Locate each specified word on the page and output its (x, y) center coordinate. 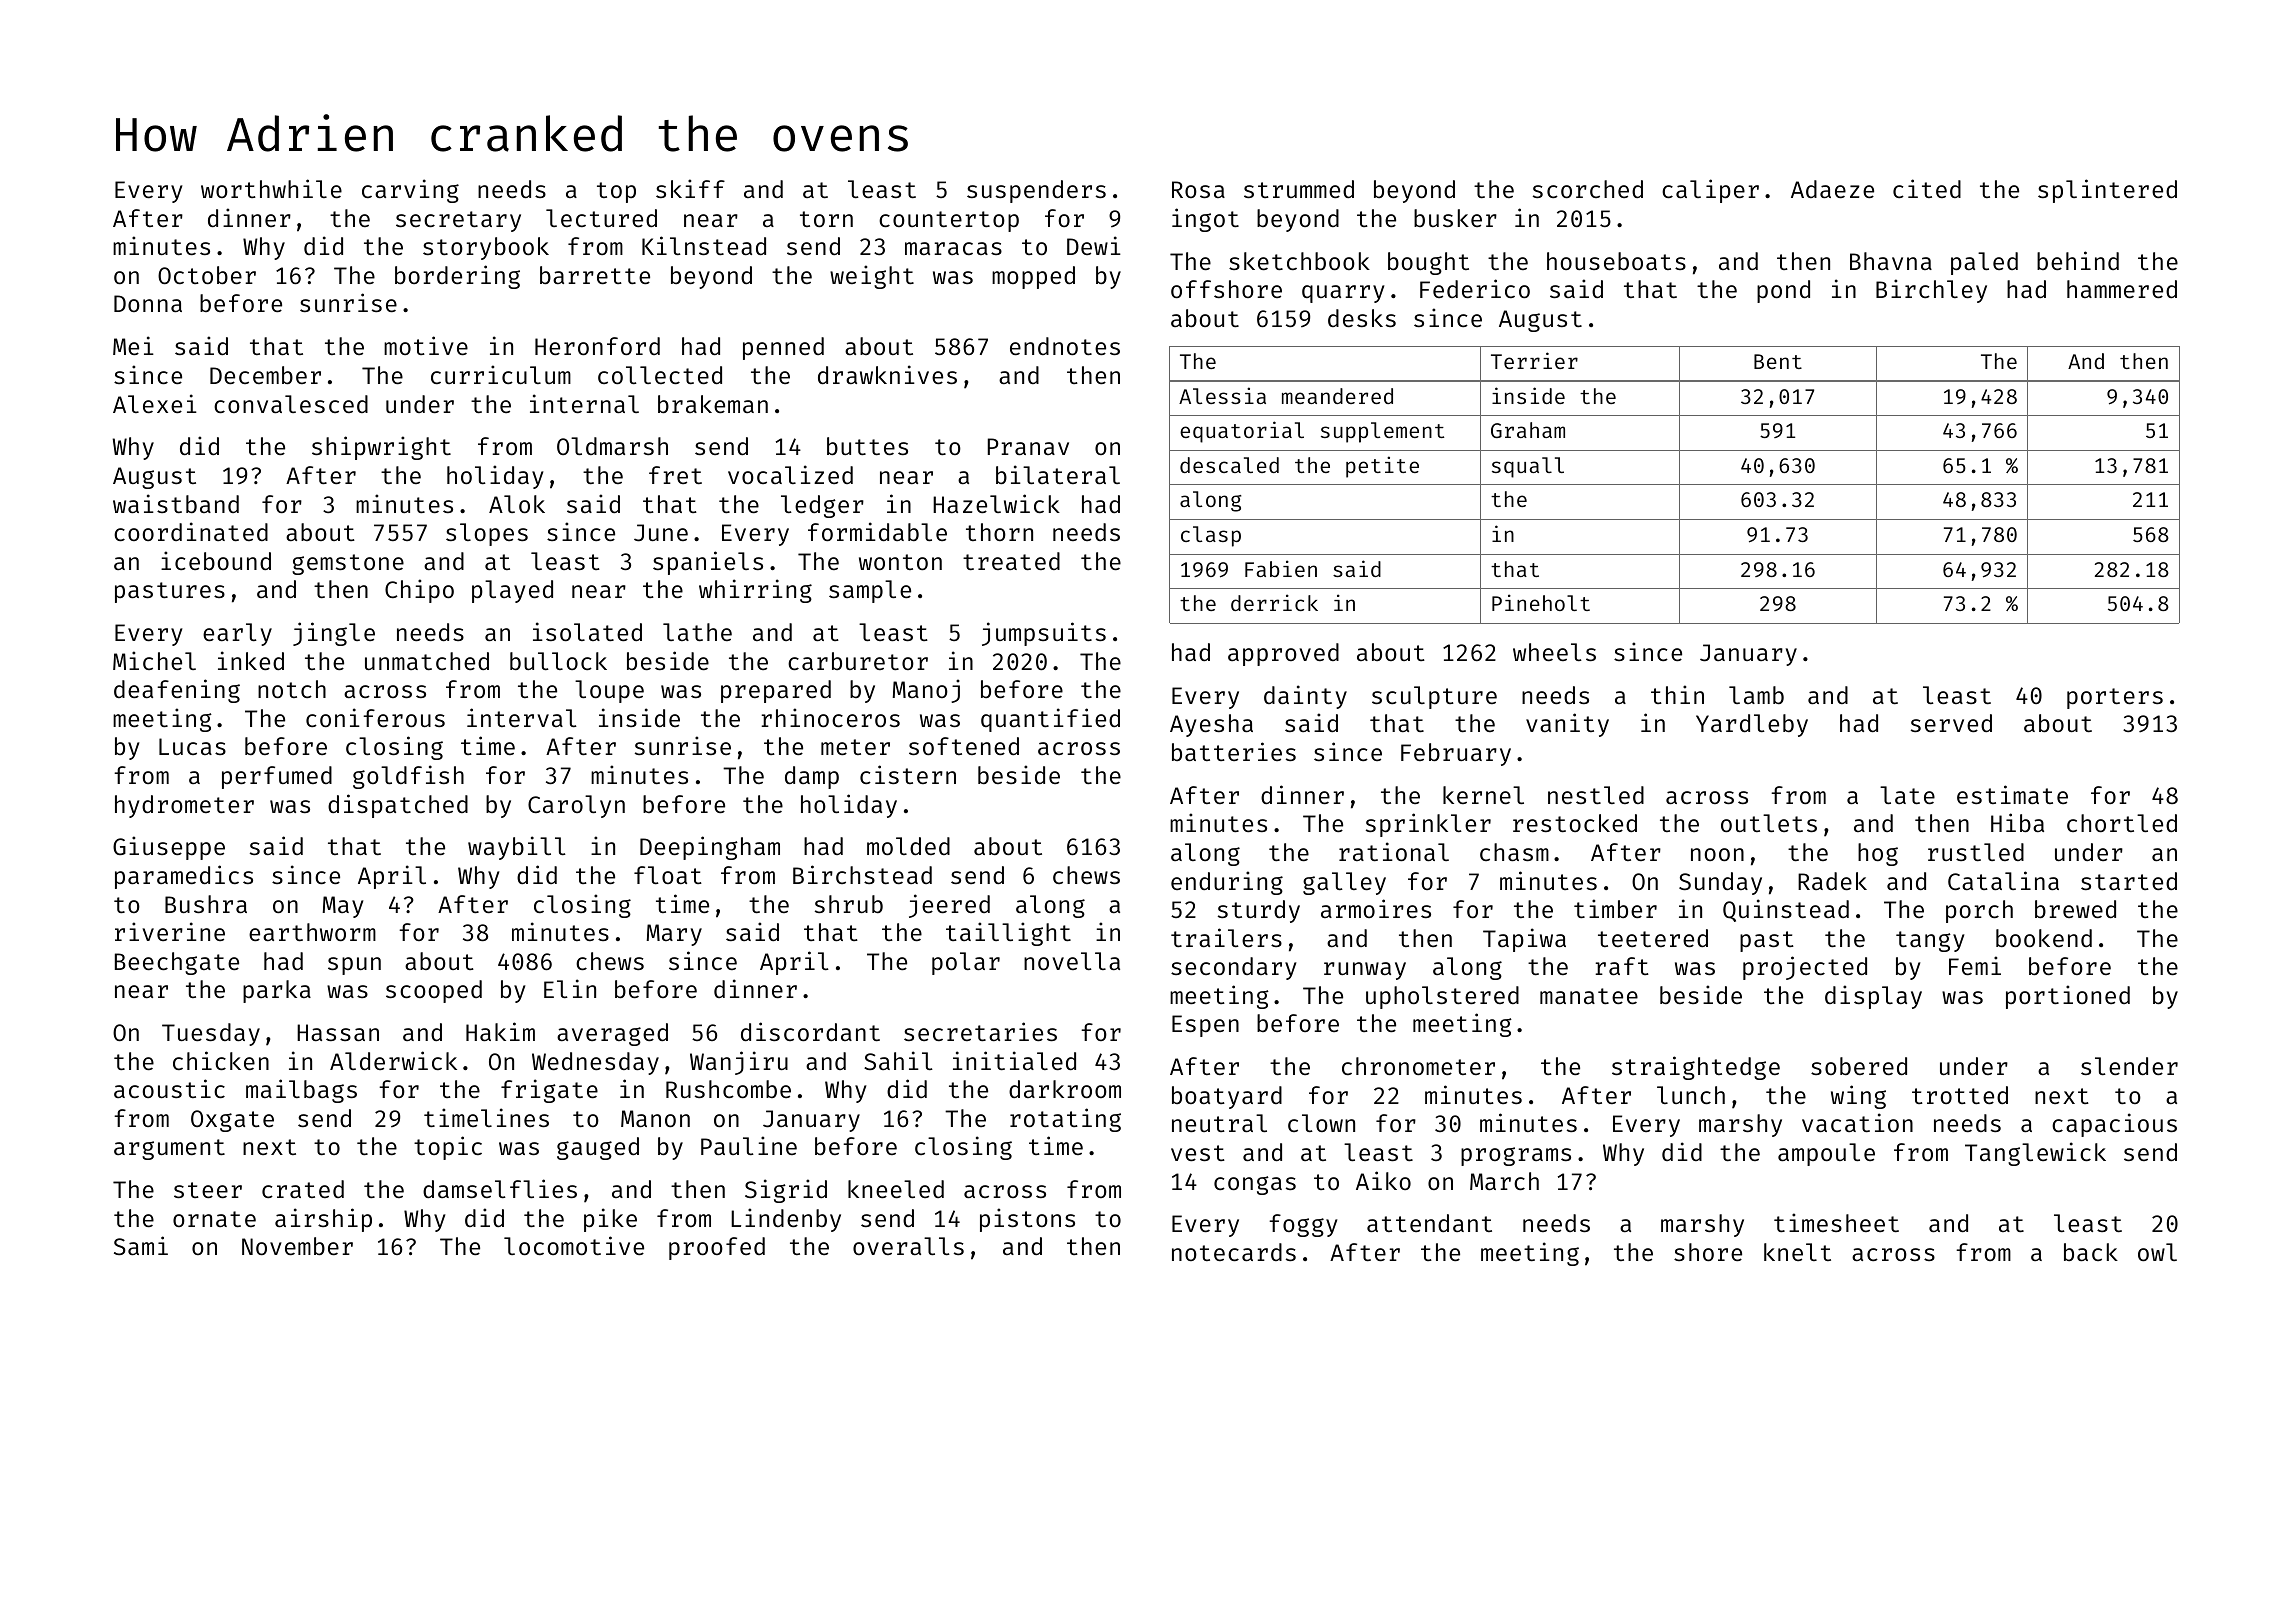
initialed (1014, 1060)
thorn (999, 532)
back (2091, 1252)
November (297, 1246)
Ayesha (1211, 725)
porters (2115, 698)
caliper (1710, 191)
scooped (434, 991)
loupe (609, 691)
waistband (176, 503)
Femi (1975, 965)
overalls (908, 1246)
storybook (486, 248)
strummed (1299, 189)
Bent (1778, 361)
